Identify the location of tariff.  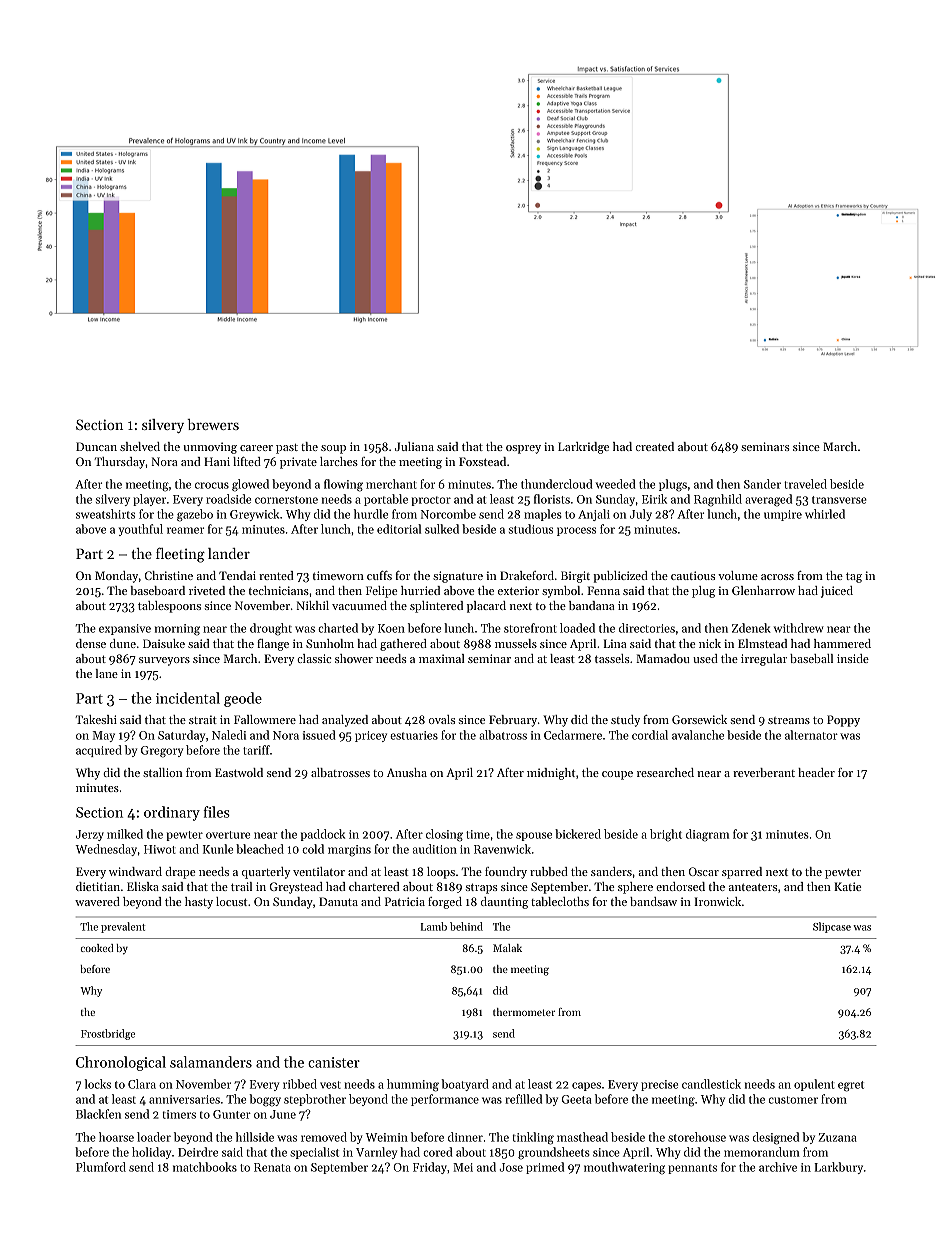
(256, 750).
